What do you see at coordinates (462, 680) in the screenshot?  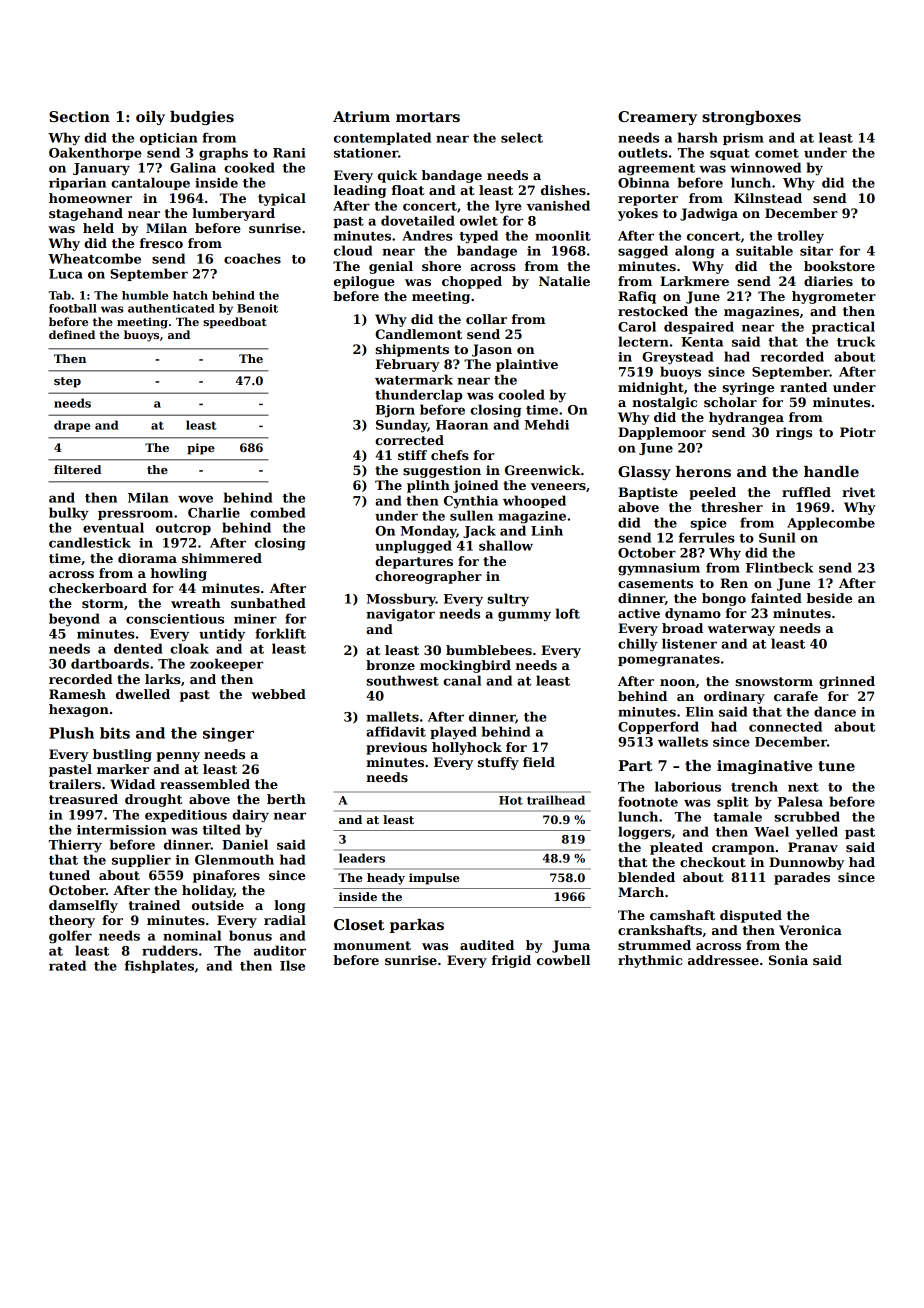 I see `canal` at bounding box center [462, 680].
